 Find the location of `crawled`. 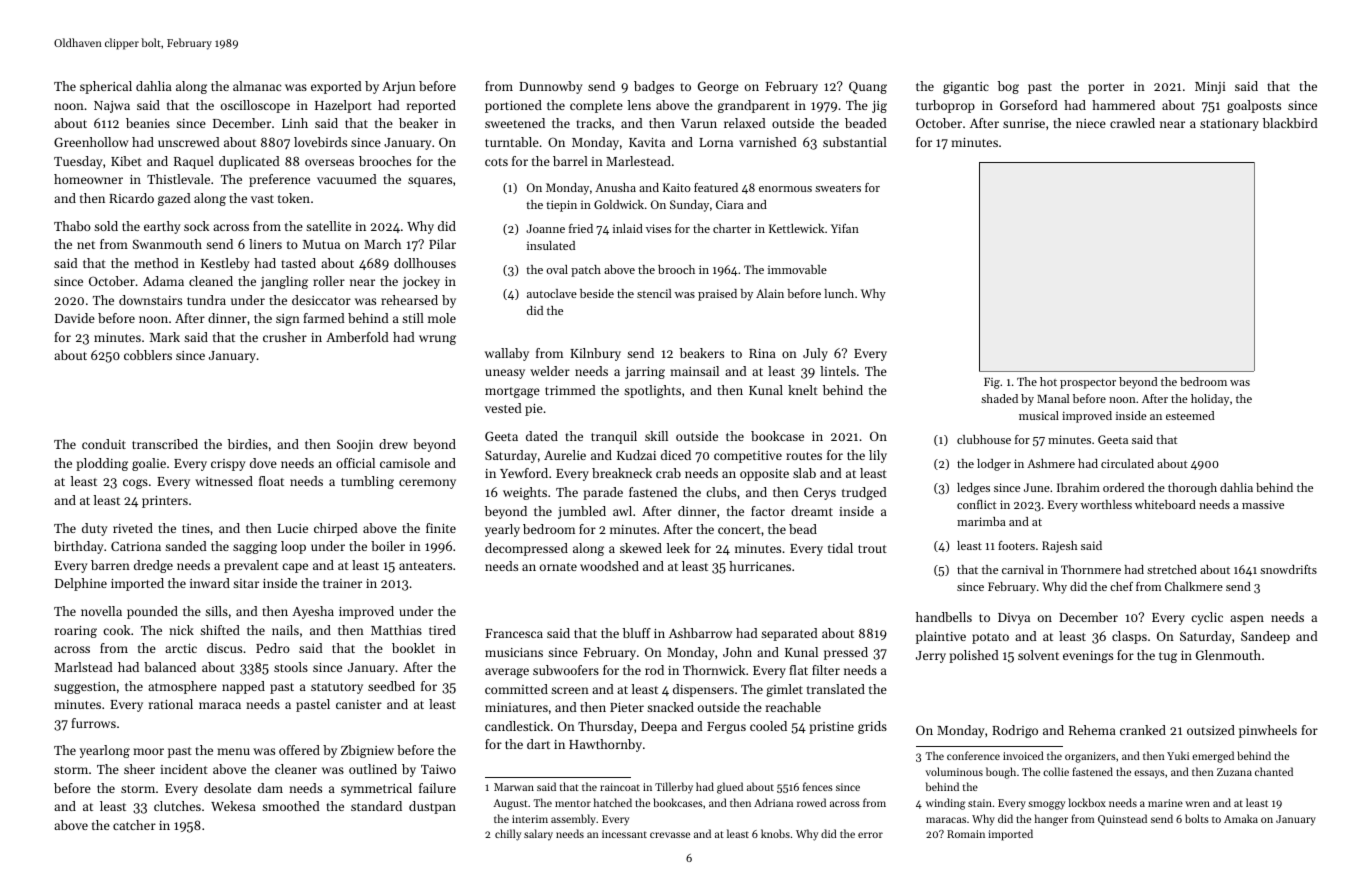

crawled is located at coordinates (1132, 123).
